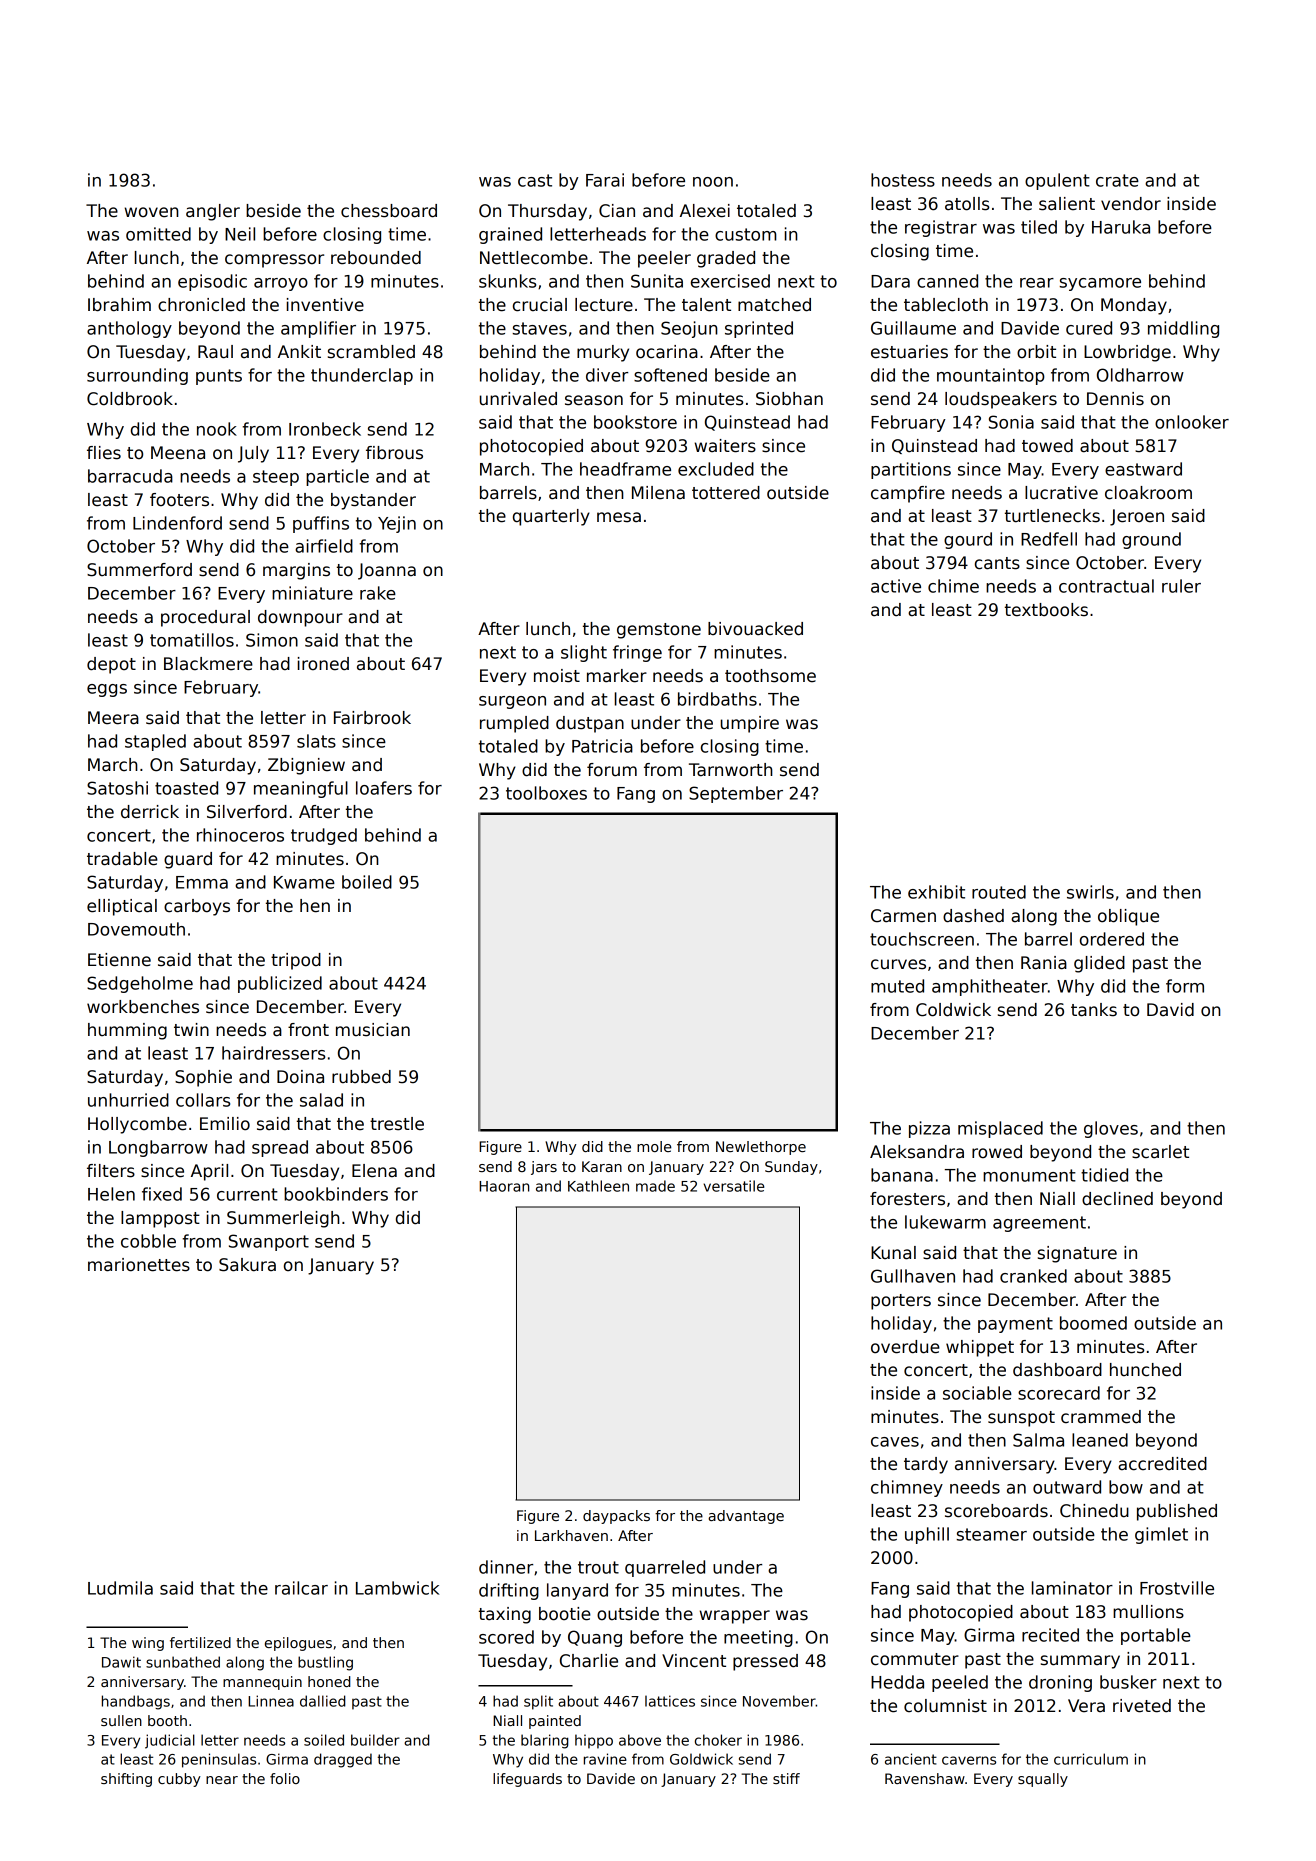  What do you see at coordinates (225, 1124) in the screenshot?
I see `Emilio` at bounding box center [225, 1124].
